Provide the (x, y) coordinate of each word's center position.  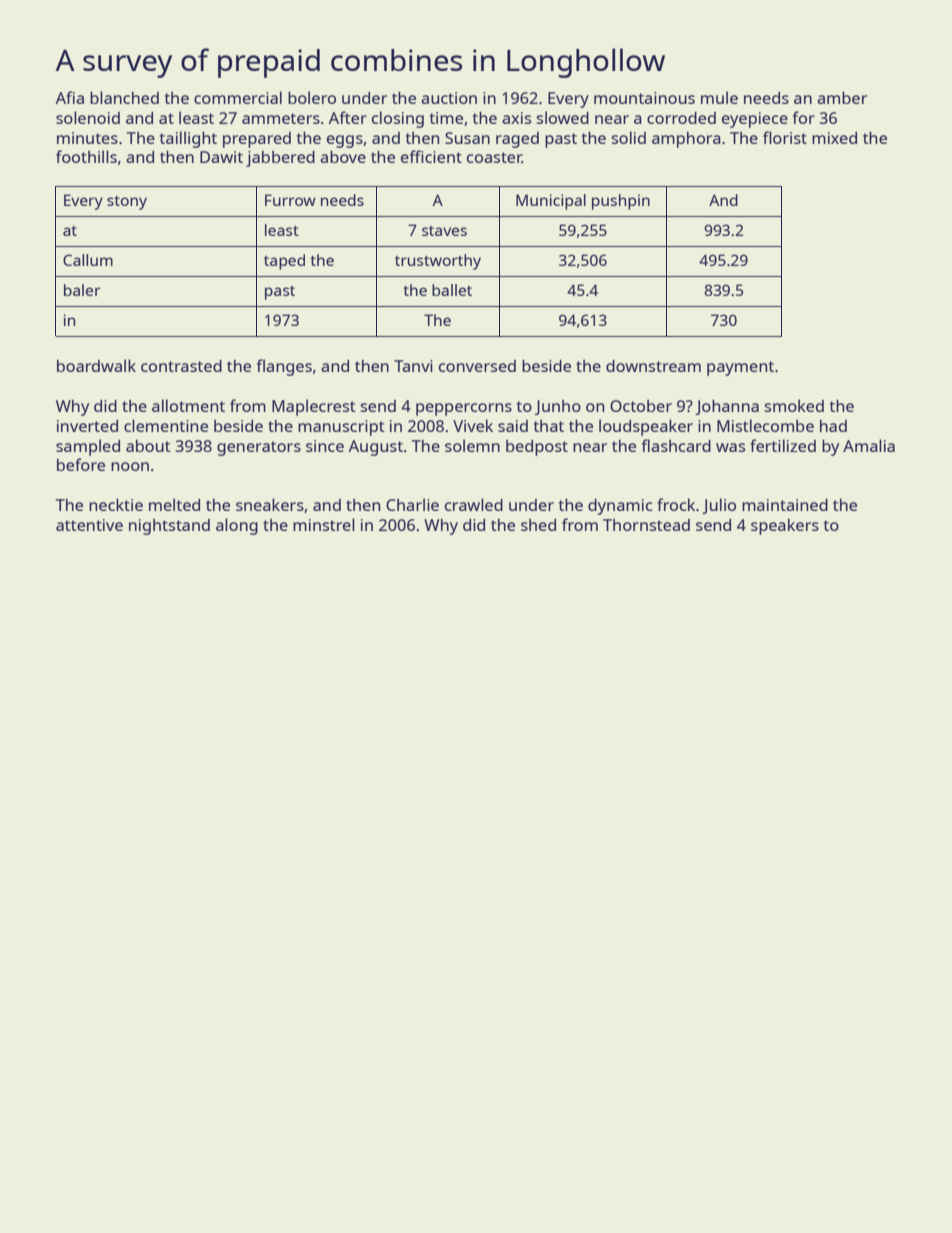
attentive (89, 525)
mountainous (644, 98)
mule (719, 97)
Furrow (290, 200)
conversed (477, 366)
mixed (834, 138)
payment (740, 368)
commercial (238, 97)
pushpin (621, 202)
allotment (188, 405)
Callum (88, 260)
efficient (431, 156)
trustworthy (438, 262)
